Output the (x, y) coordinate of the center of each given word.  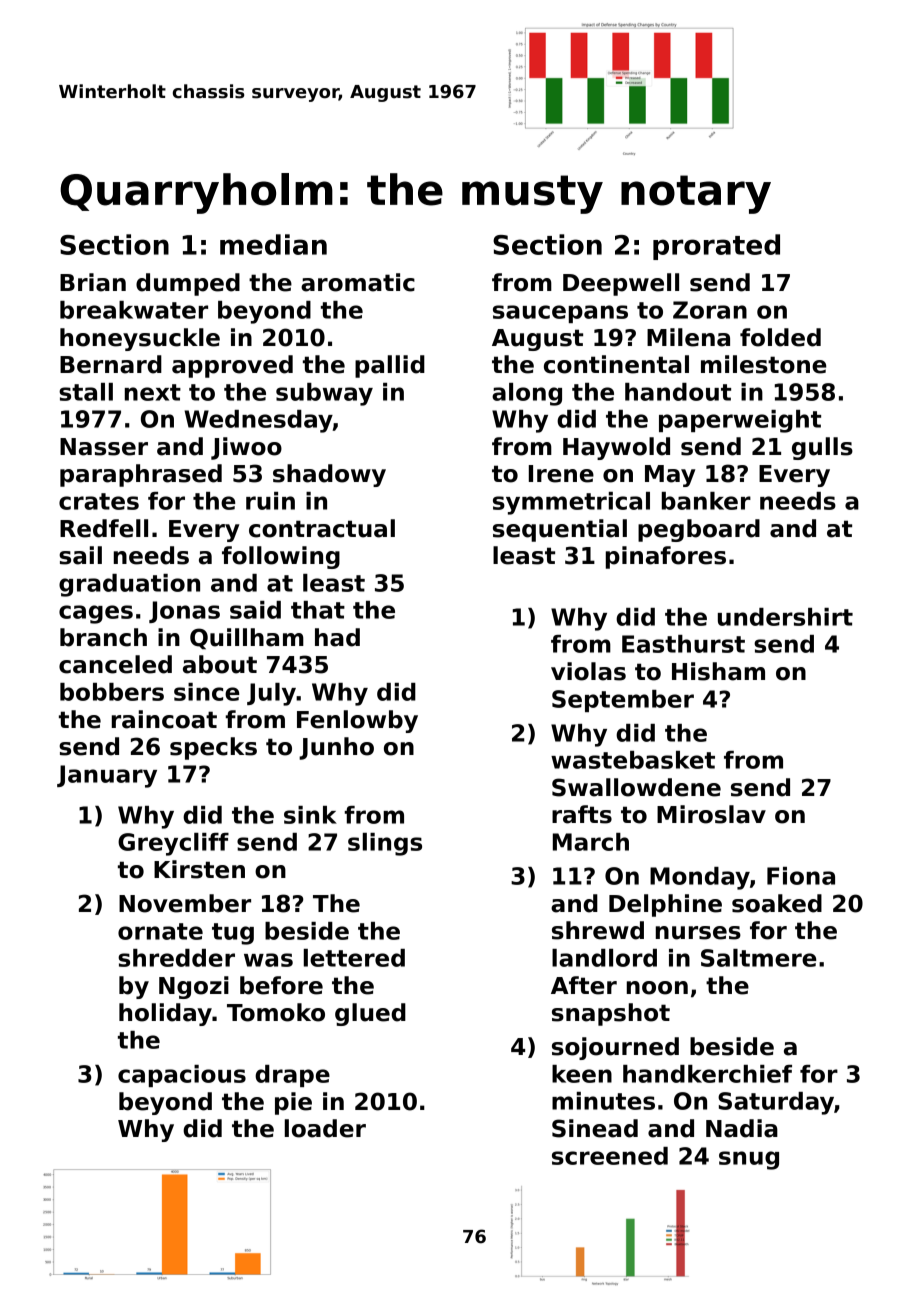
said (255, 610)
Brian (93, 282)
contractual (322, 528)
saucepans (560, 314)
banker (706, 501)
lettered (354, 958)
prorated (716, 247)
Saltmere (759, 958)
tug (233, 934)
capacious (182, 1076)
